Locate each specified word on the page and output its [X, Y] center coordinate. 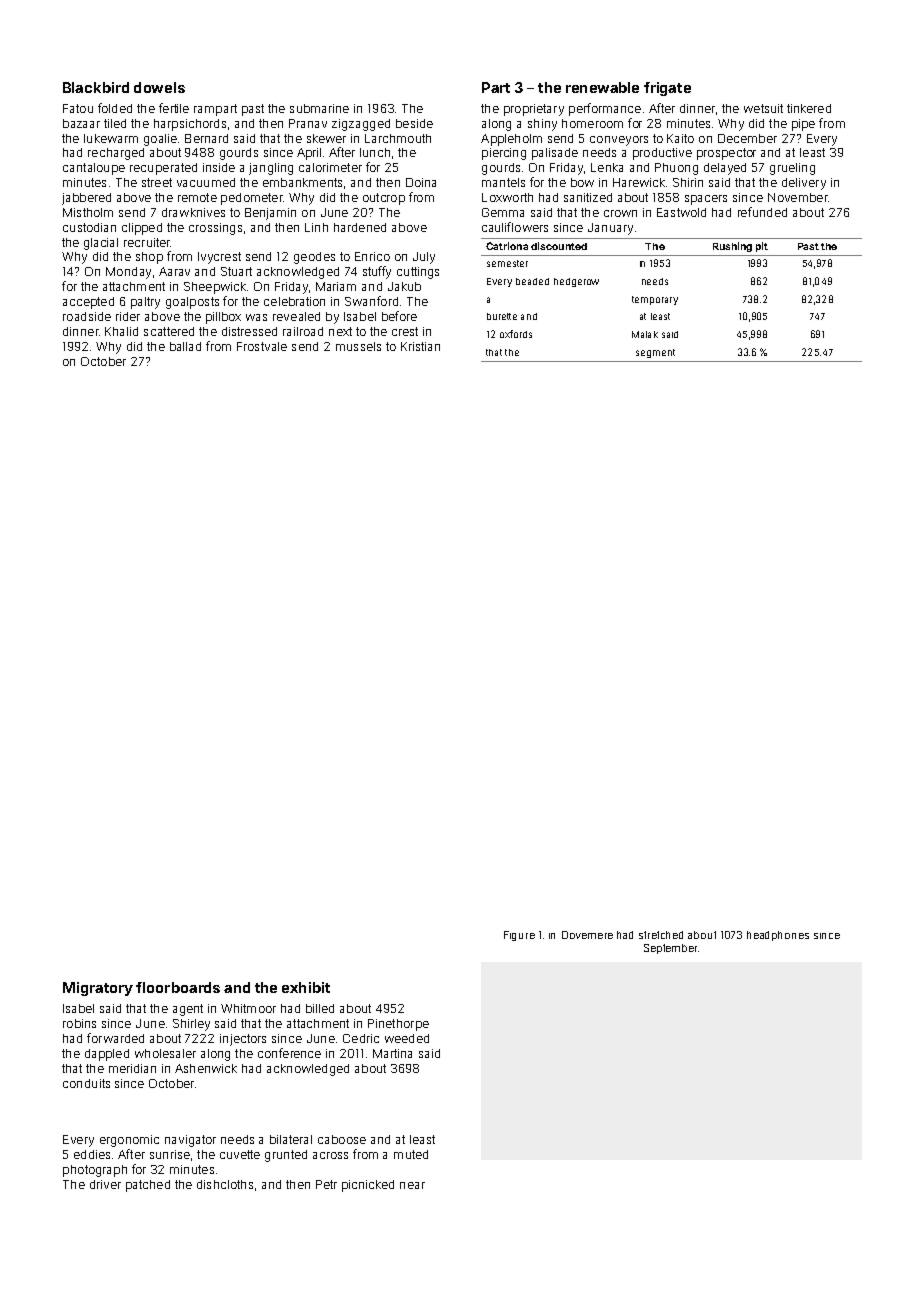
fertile [174, 108]
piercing [504, 154]
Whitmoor [248, 1008]
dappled [107, 1055]
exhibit [306, 987]
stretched [661, 935]
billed [320, 1008]
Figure [519, 936]
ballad [185, 346]
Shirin [688, 182]
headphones [778, 936]
